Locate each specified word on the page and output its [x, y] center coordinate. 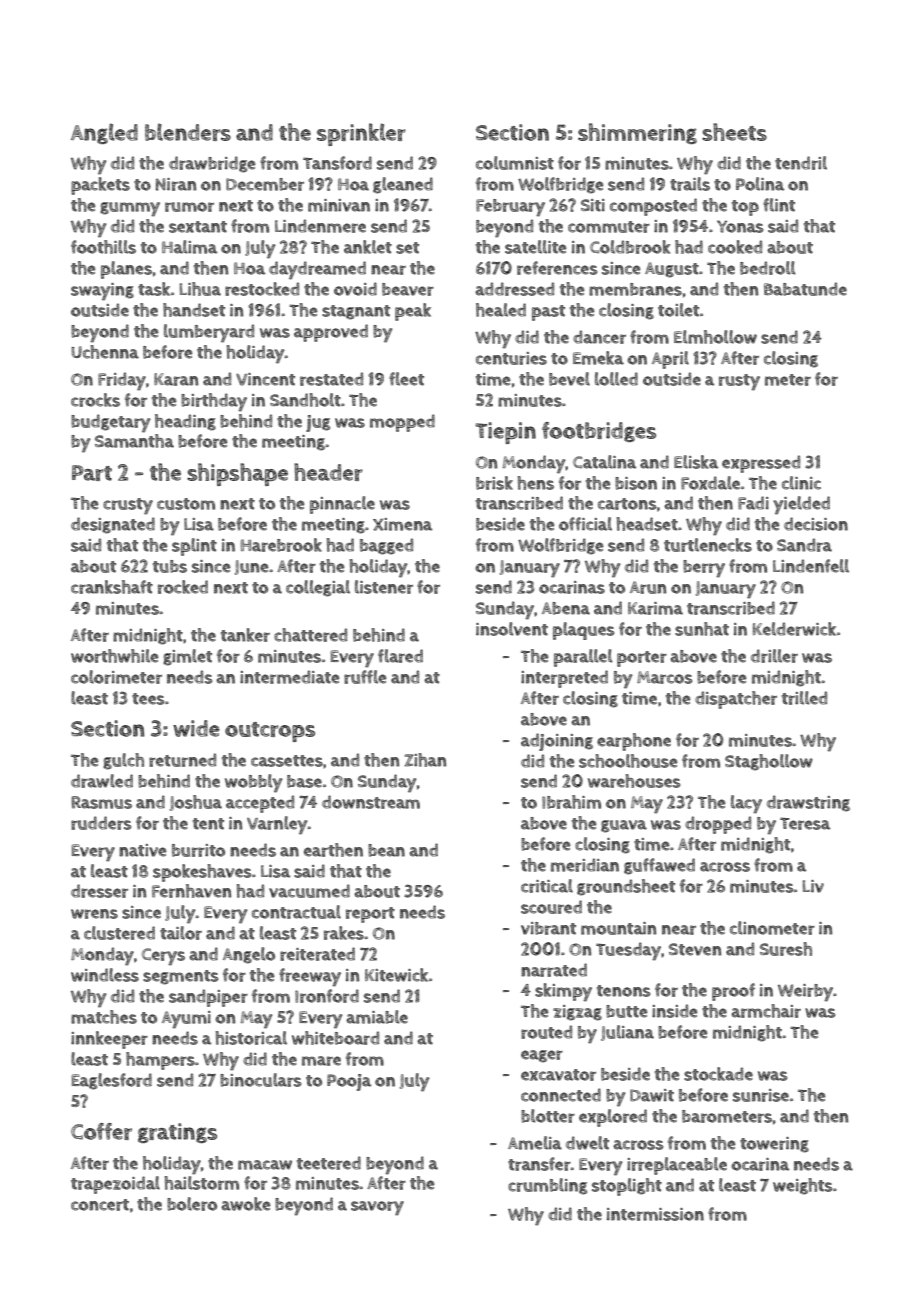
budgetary [110, 423]
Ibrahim [571, 802]
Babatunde [805, 289]
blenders [188, 132]
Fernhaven [191, 891]
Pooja [349, 1082]
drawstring [808, 803]
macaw [265, 1165]
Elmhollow [715, 337]
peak [413, 312]
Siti [593, 205]
